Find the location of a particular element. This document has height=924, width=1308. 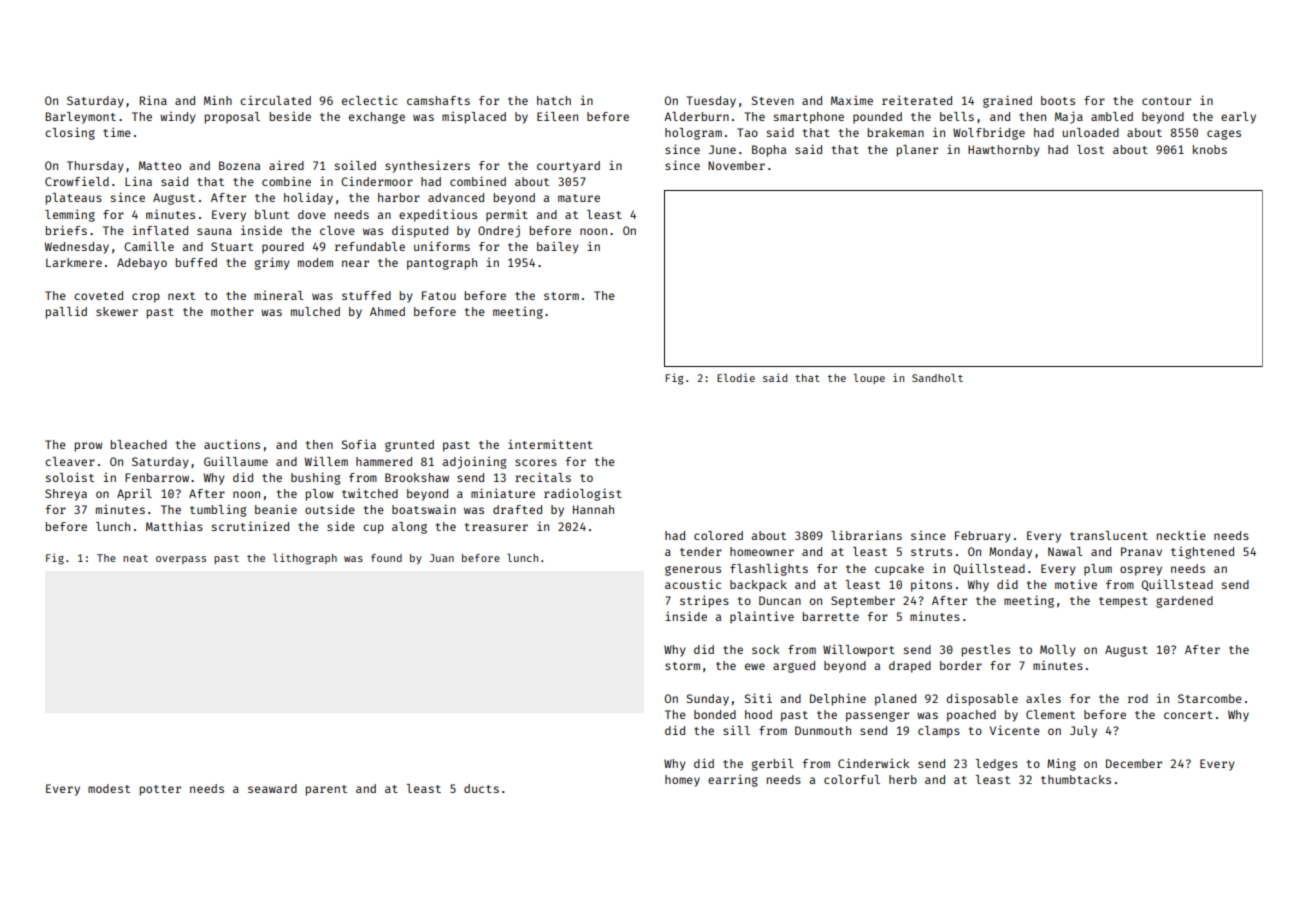

harbor is located at coordinates (399, 197).
